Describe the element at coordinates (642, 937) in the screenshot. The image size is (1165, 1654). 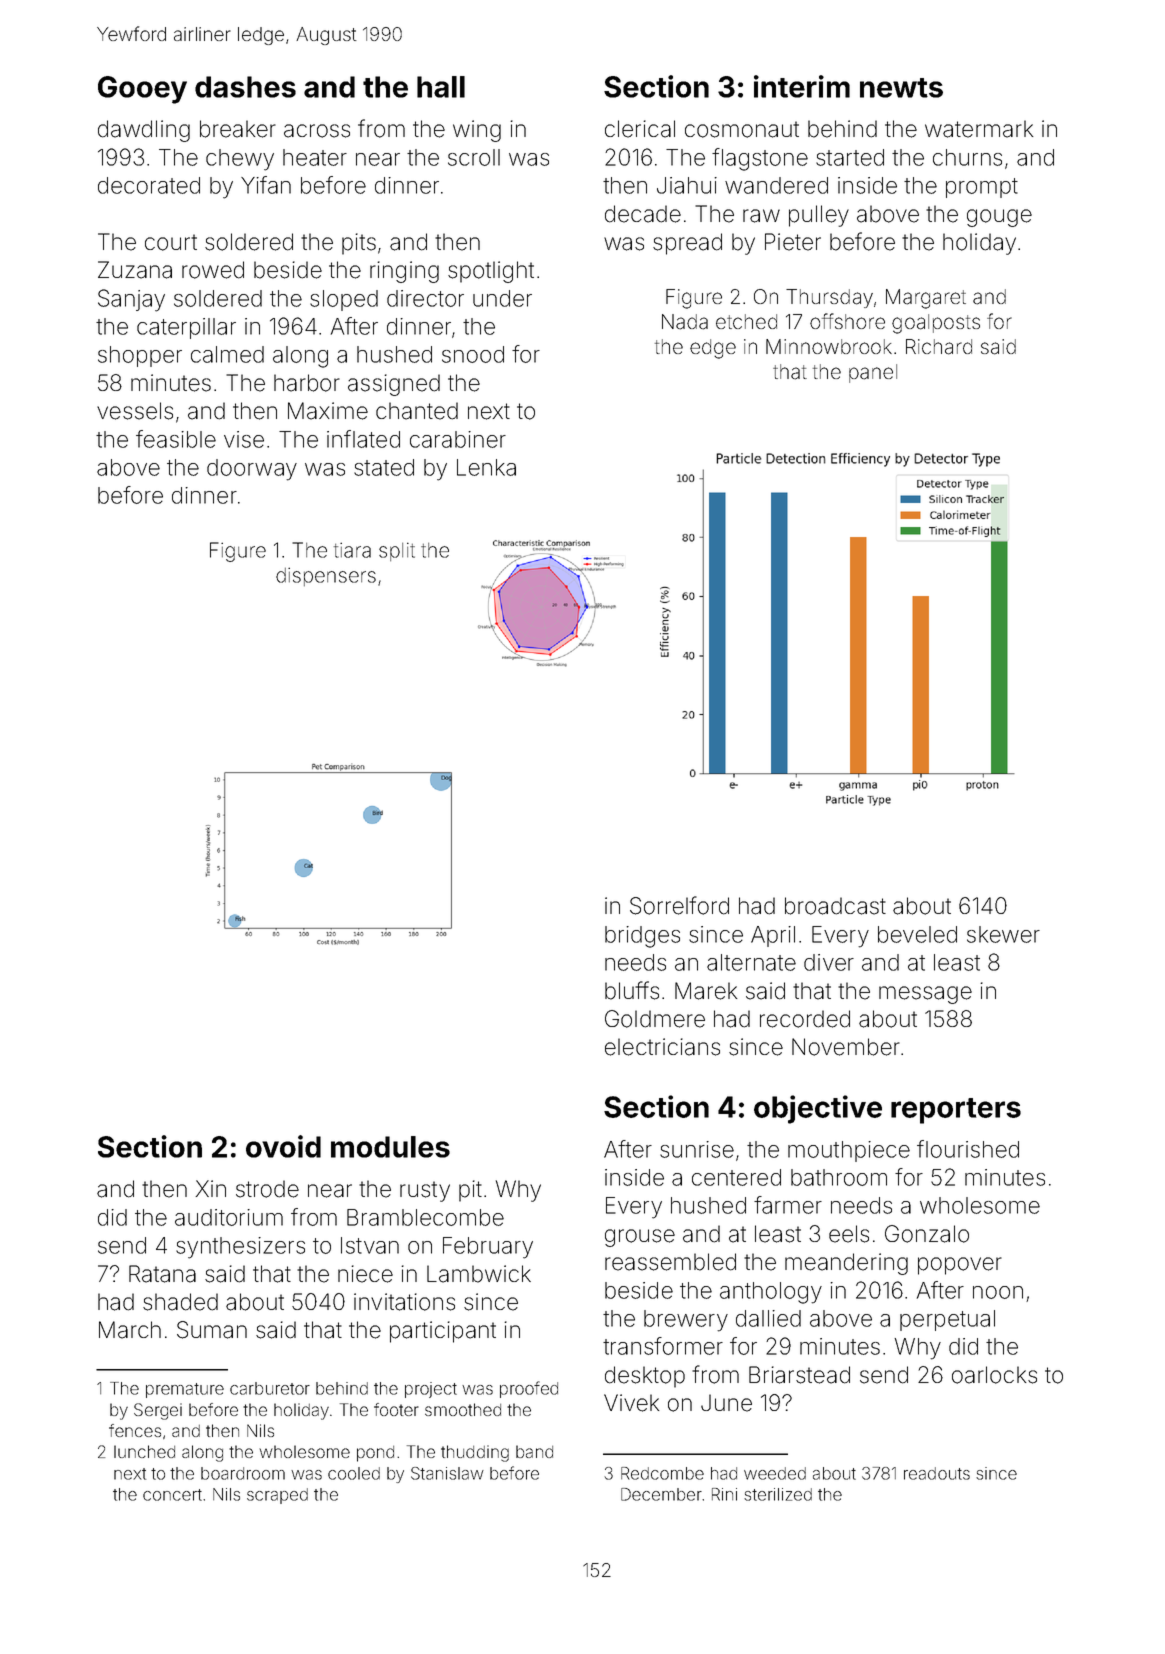
I see `bridges` at that location.
